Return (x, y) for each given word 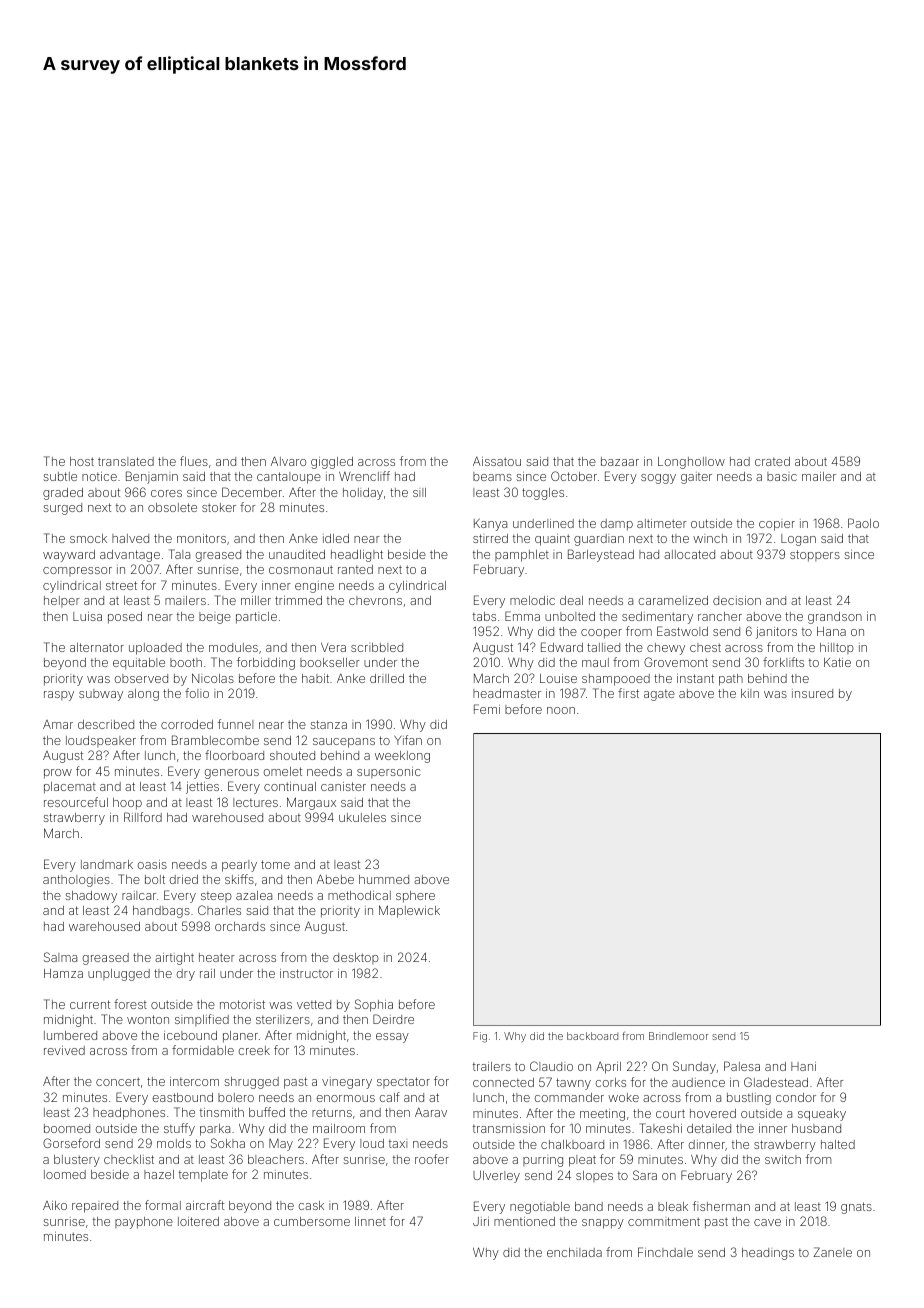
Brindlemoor (678, 1036)
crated (772, 461)
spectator (403, 1082)
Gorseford (71, 1143)
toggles (543, 494)
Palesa (742, 1066)
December (252, 492)
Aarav (431, 1112)
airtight (174, 959)
